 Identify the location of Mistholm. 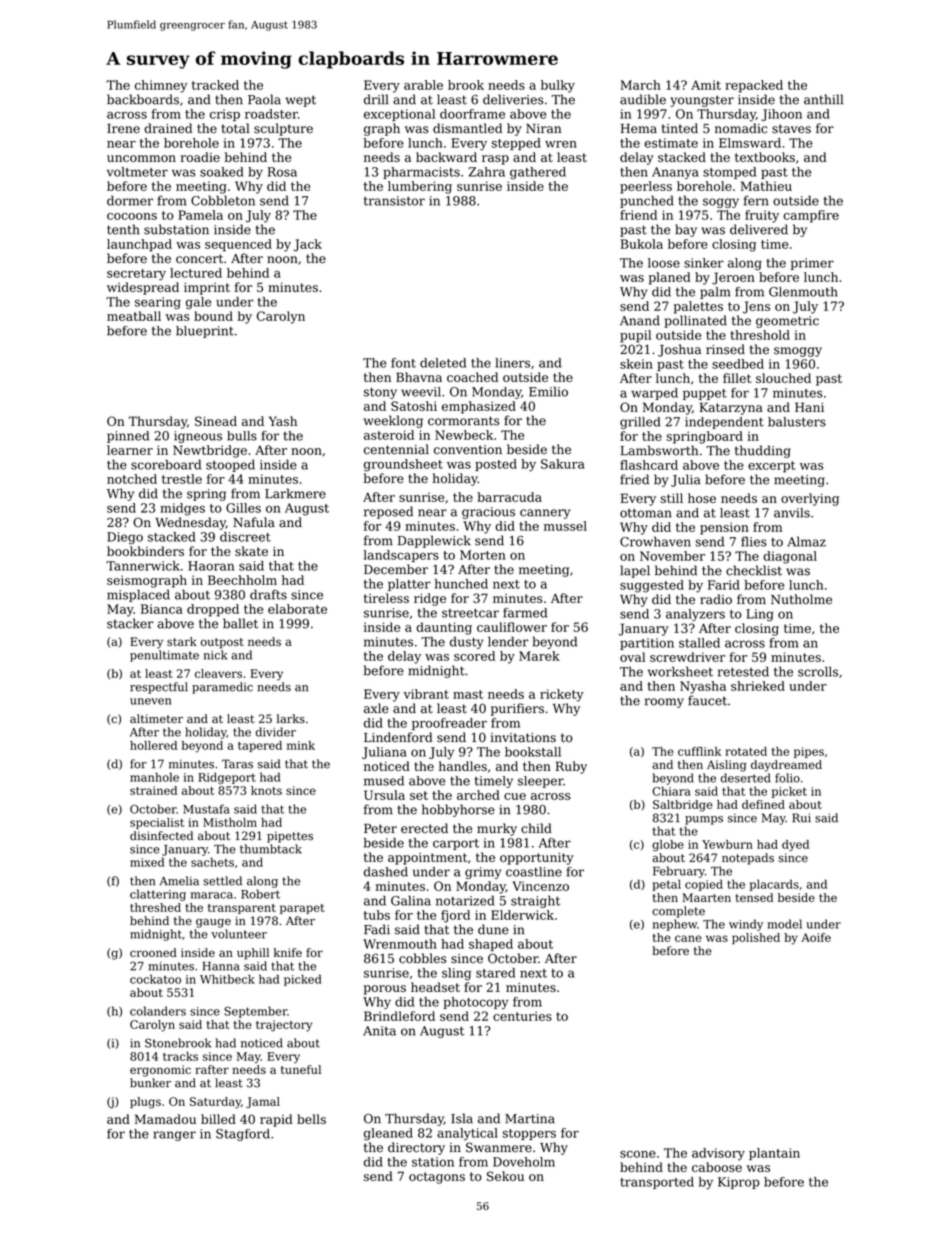
(230, 822).
